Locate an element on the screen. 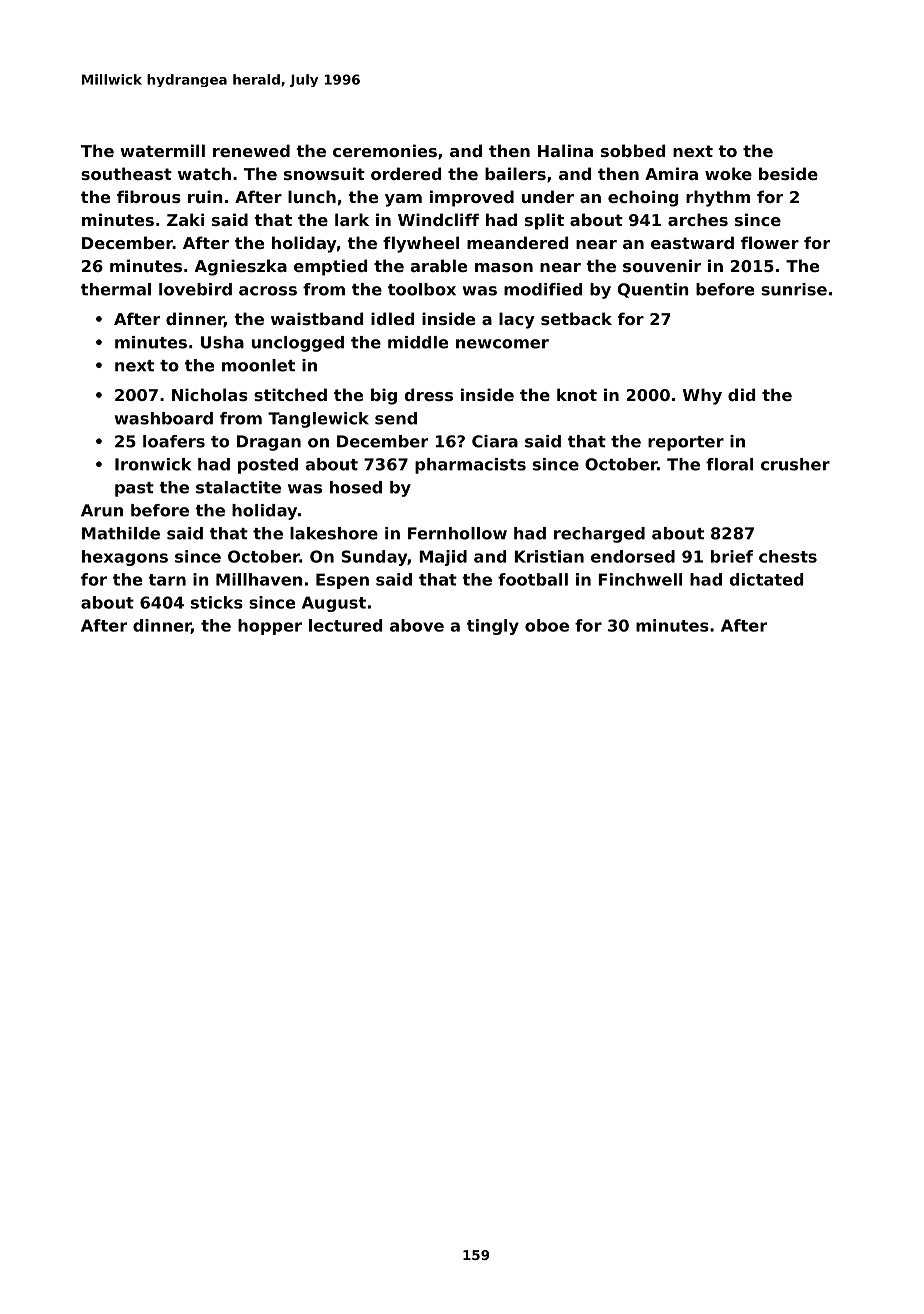 The image size is (924, 1314). watermill is located at coordinates (162, 150).
